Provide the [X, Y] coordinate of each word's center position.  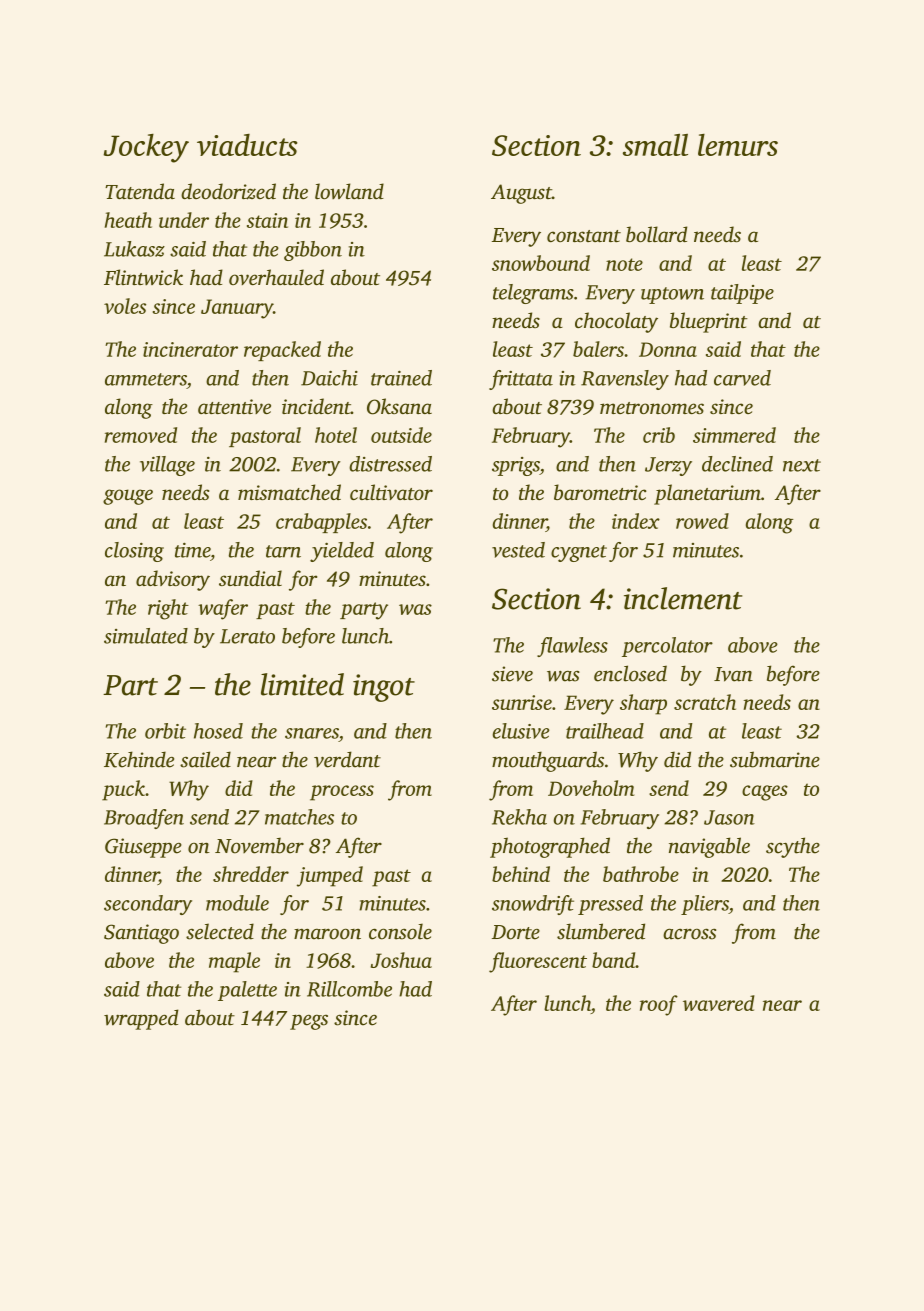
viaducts [247, 145]
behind [521, 874]
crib [659, 435]
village [167, 466]
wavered [719, 1003]
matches [299, 817]
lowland [349, 191]
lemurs [738, 145]
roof [659, 1005]
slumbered [601, 931]
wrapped [141, 1019]
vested [518, 550]
